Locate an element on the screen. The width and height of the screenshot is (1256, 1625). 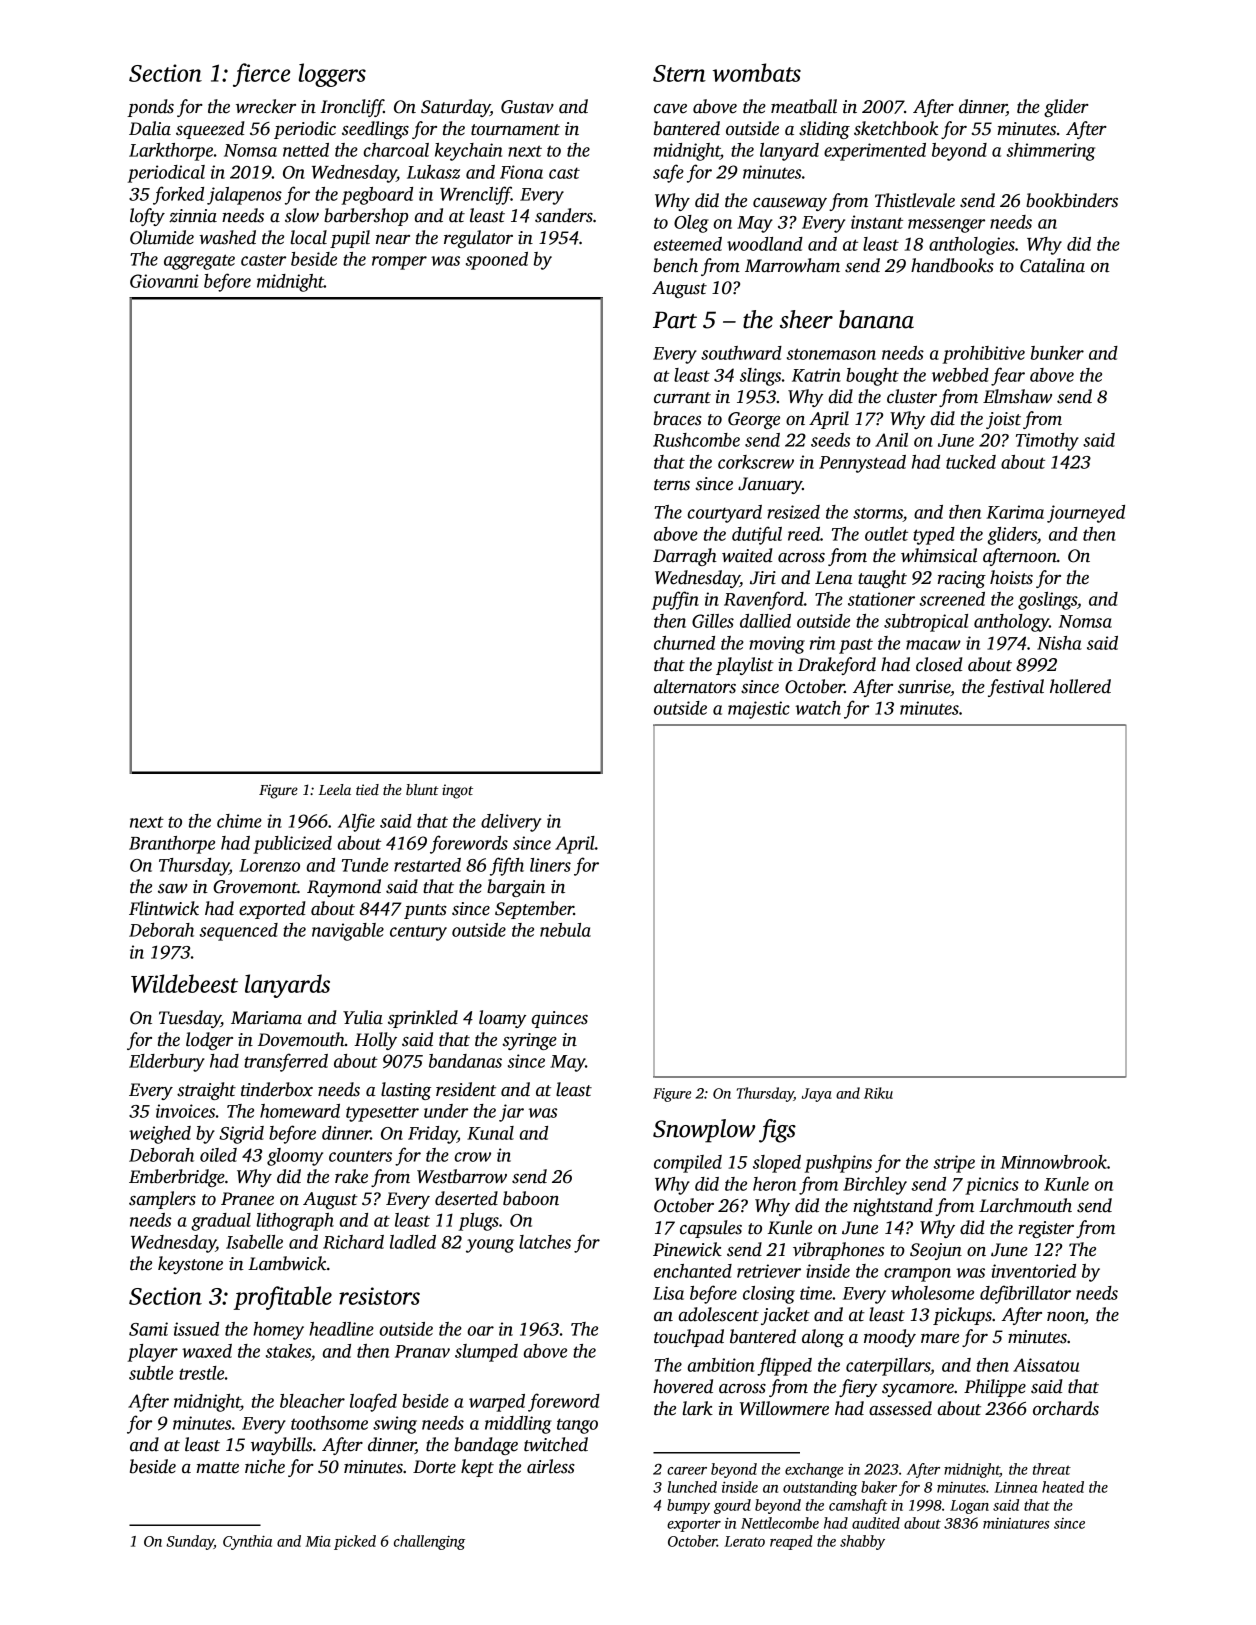
Lerato is located at coordinates (744, 1541).
